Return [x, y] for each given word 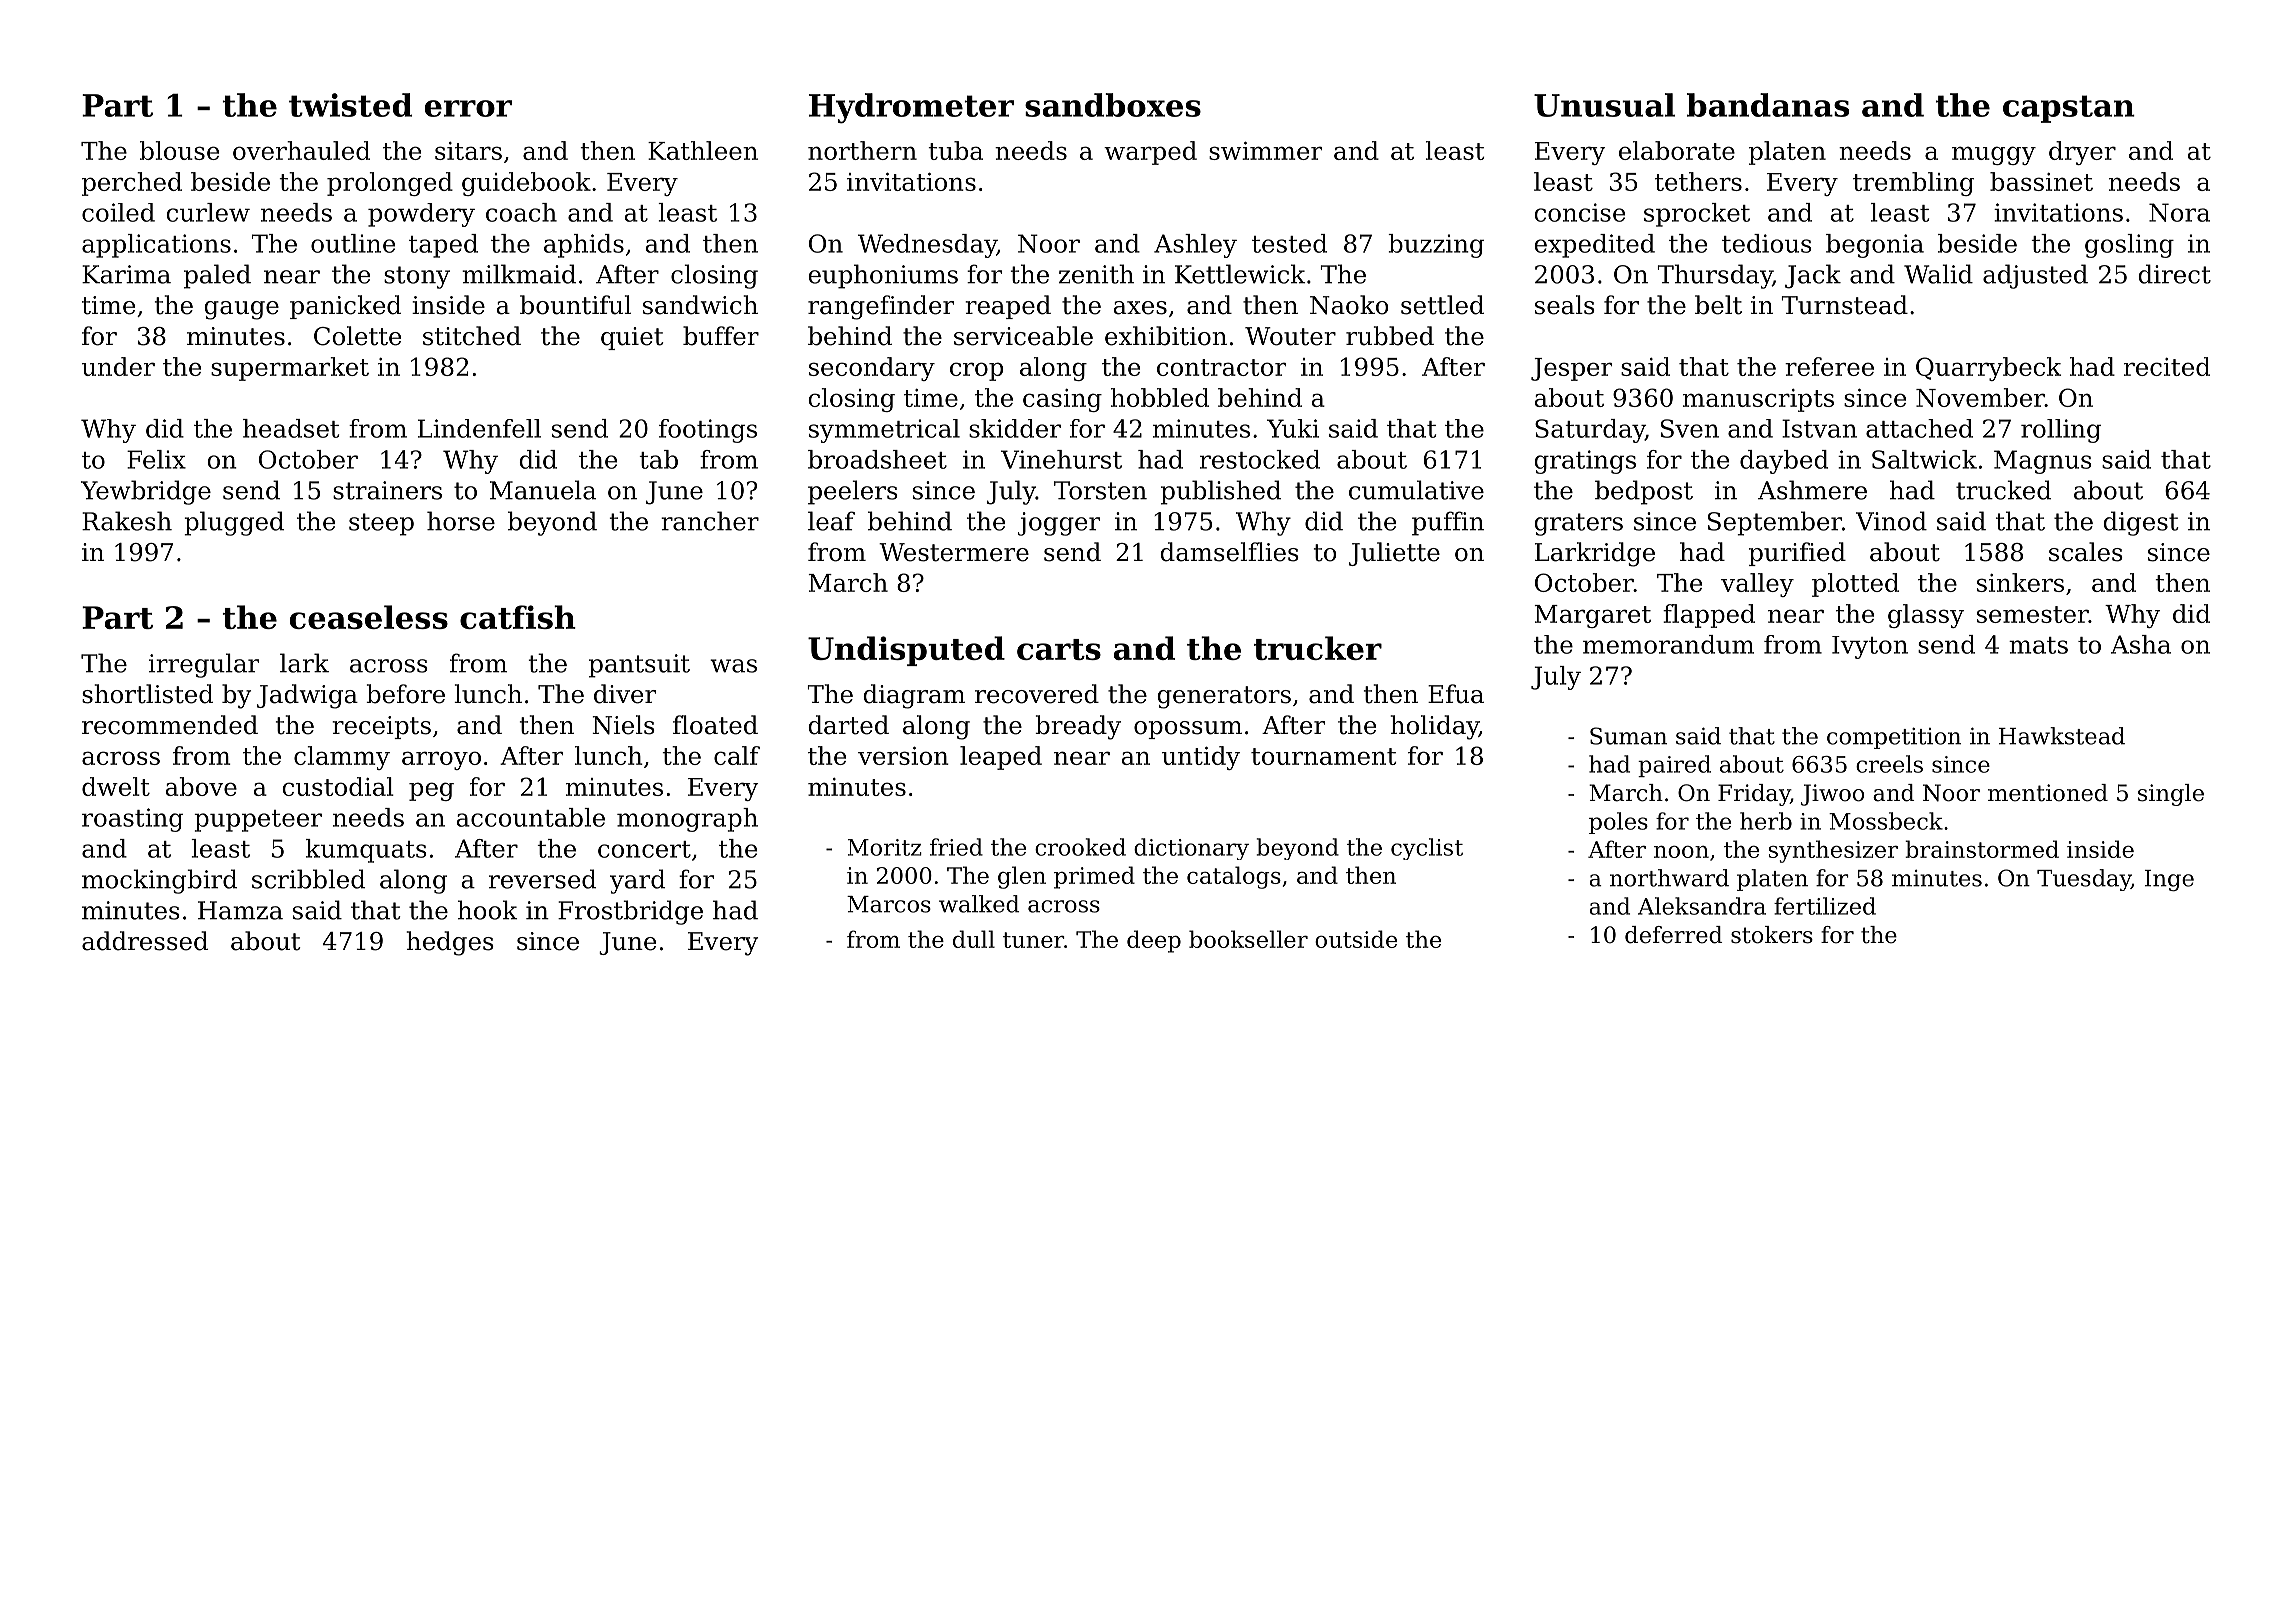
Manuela [543, 490]
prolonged [390, 184]
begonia [1875, 246]
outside [1356, 939]
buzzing [1436, 246]
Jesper [1571, 369]
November [1980, 397]
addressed [145, 941]
